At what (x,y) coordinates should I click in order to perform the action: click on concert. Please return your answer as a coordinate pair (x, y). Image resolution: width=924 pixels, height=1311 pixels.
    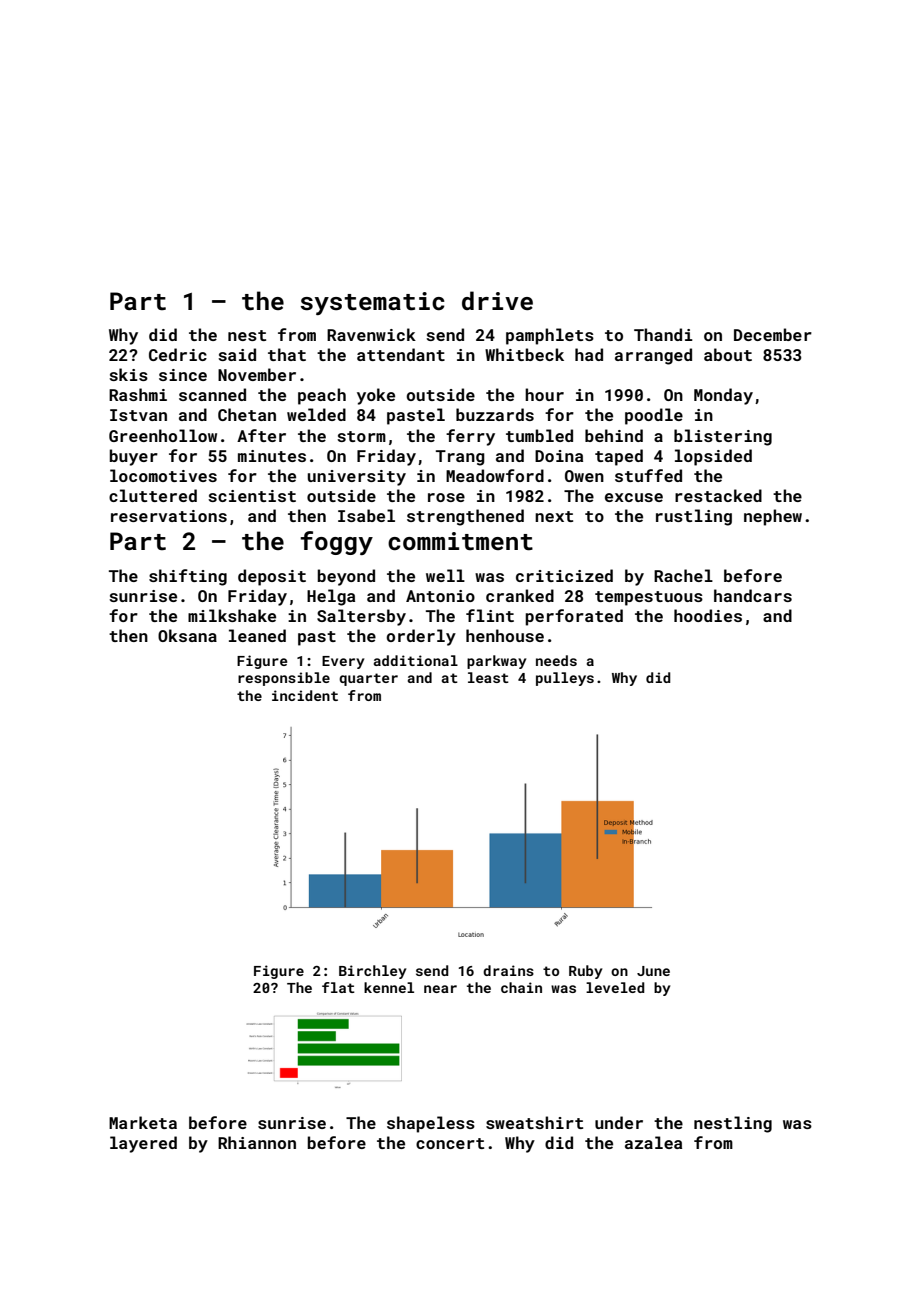
    Looking at the image, I should click on (450, 1143).
